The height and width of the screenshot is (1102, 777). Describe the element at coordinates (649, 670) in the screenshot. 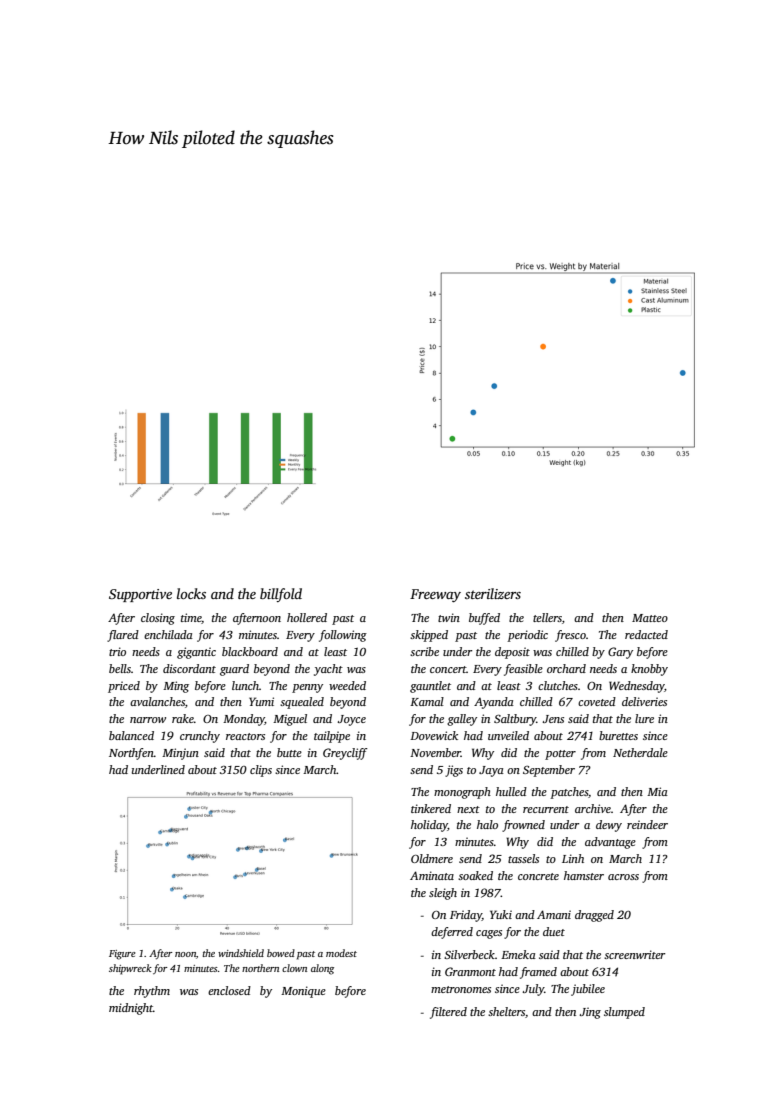

I see `knobby` at that location.
